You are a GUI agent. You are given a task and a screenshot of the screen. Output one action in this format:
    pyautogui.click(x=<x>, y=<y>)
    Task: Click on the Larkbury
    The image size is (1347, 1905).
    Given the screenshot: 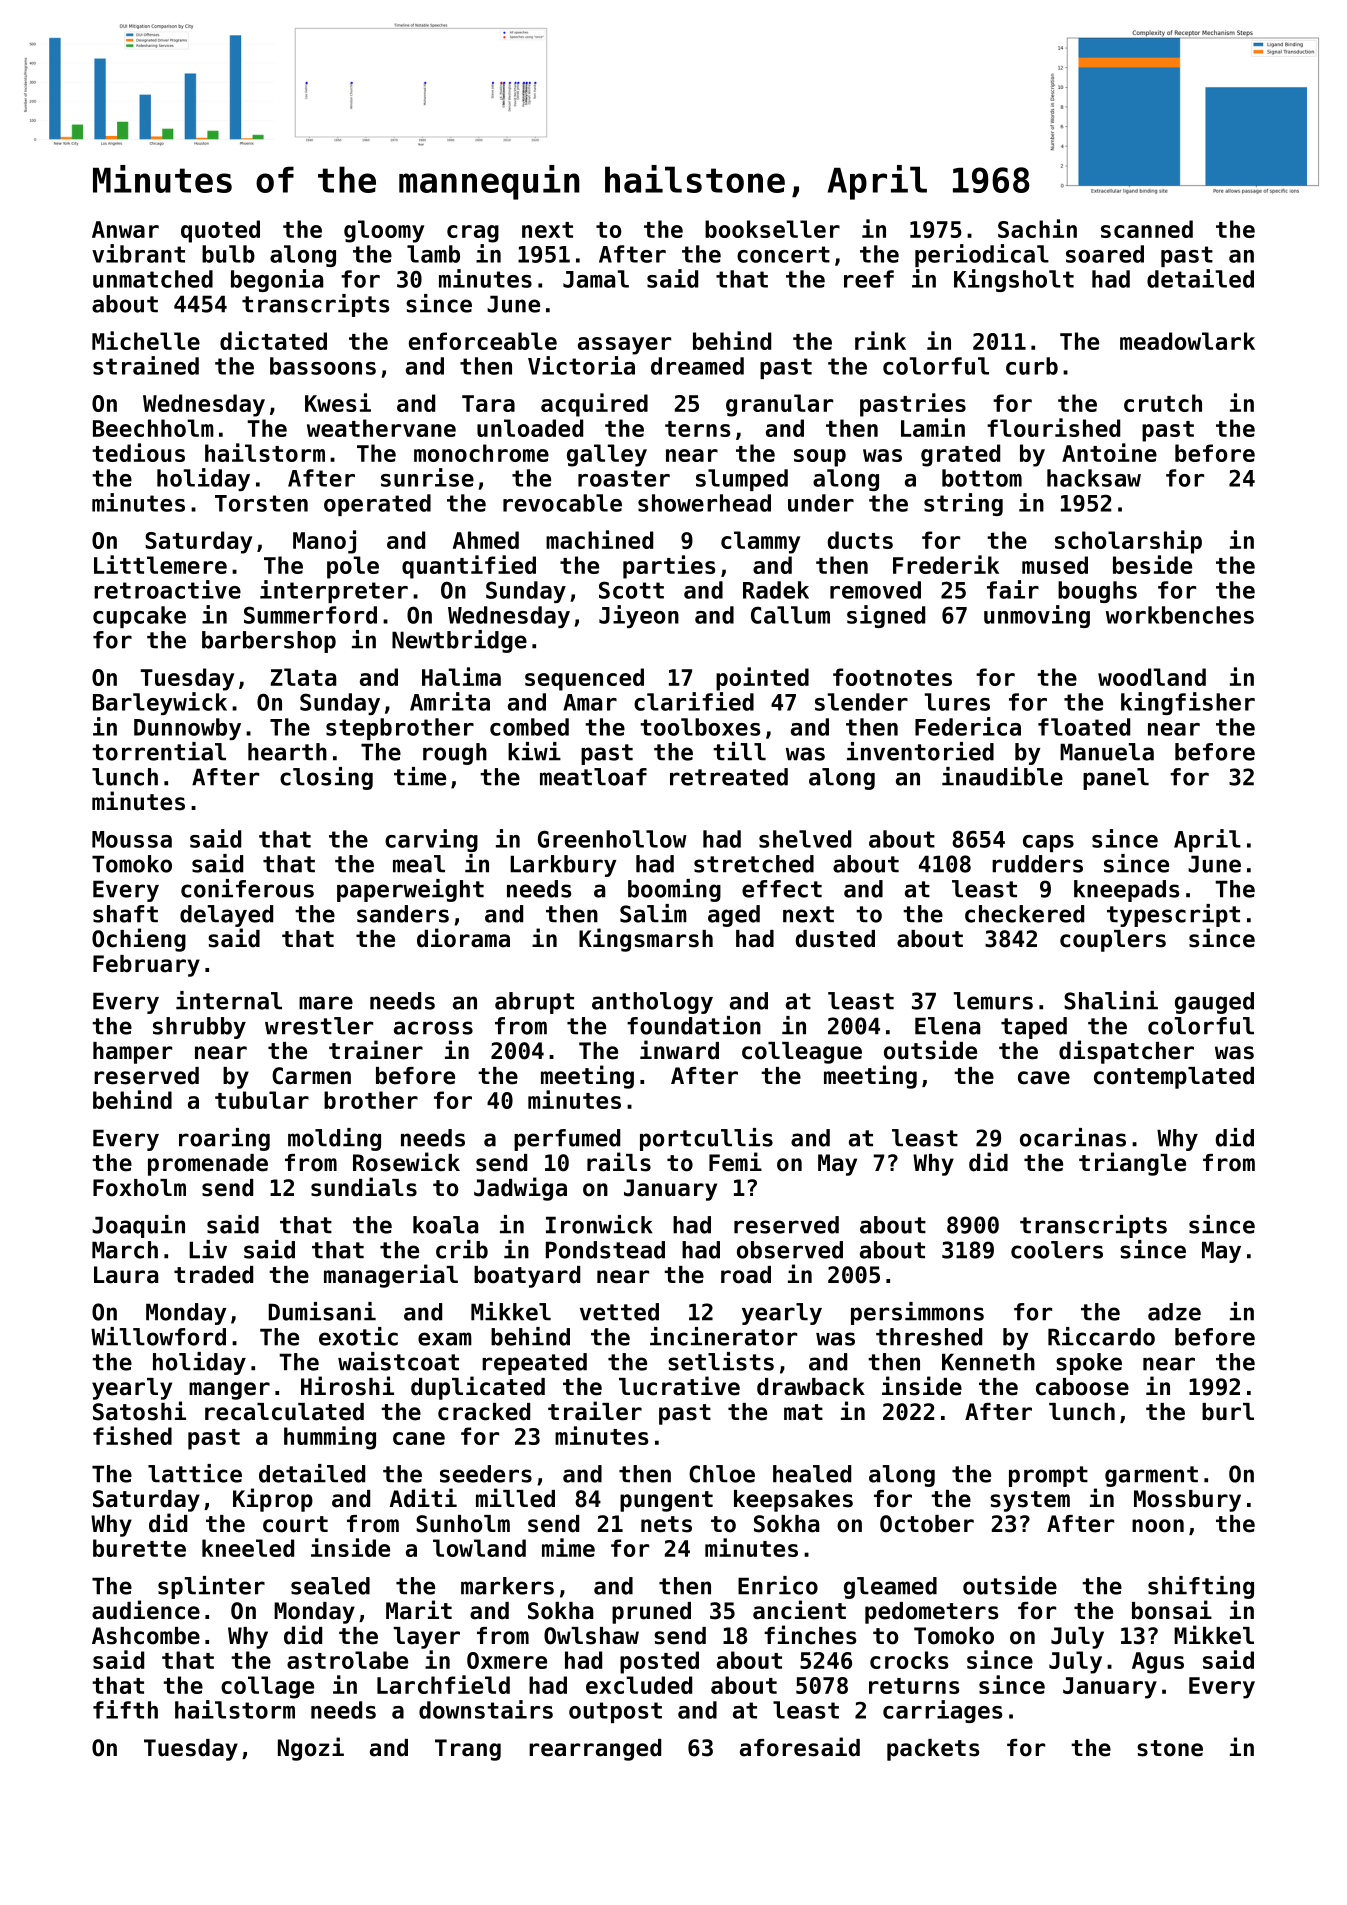 What is the action you would take?
    pyautogui.click(x=563, y=866)
